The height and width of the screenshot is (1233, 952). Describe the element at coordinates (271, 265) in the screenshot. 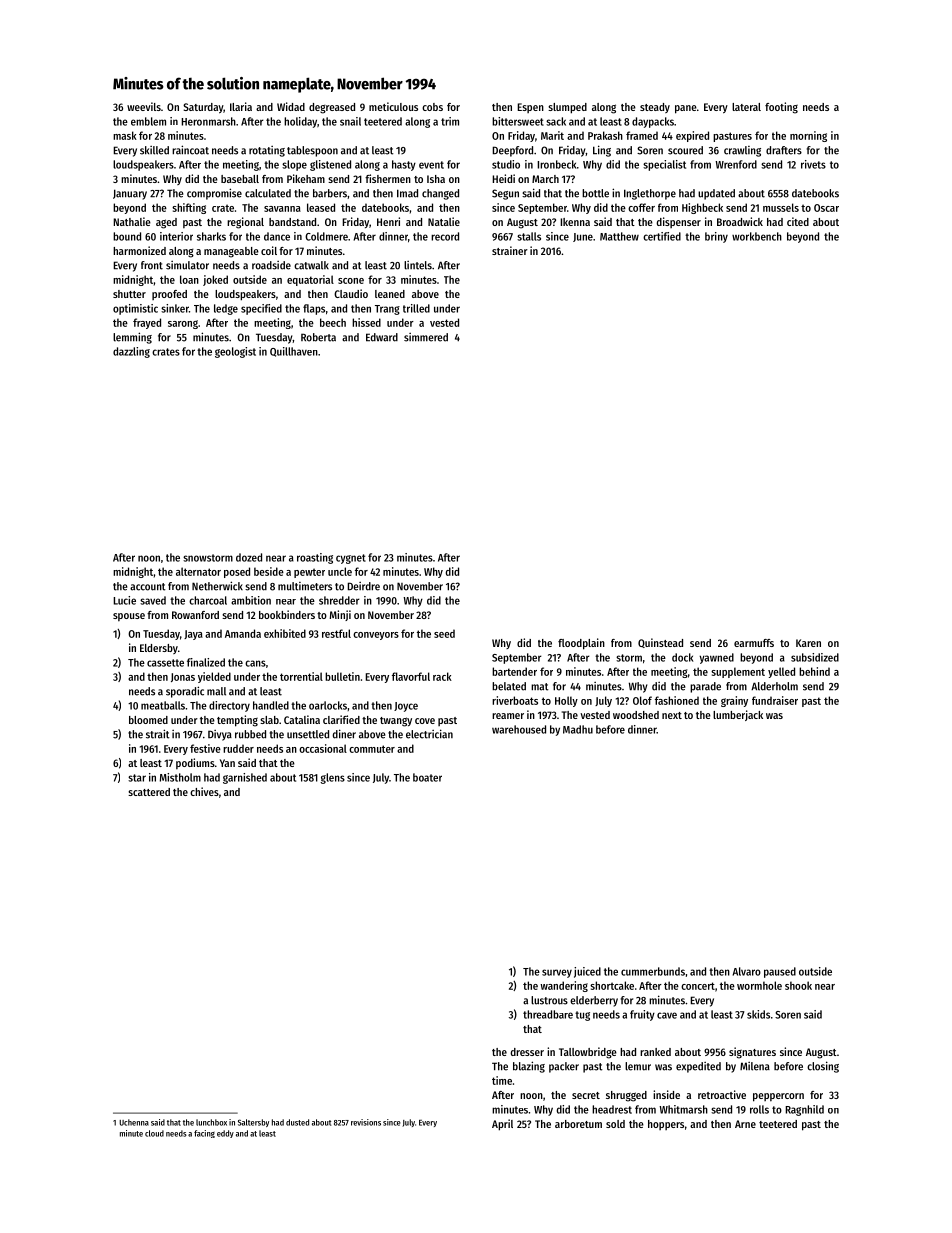

I see `roadside` at that location.
